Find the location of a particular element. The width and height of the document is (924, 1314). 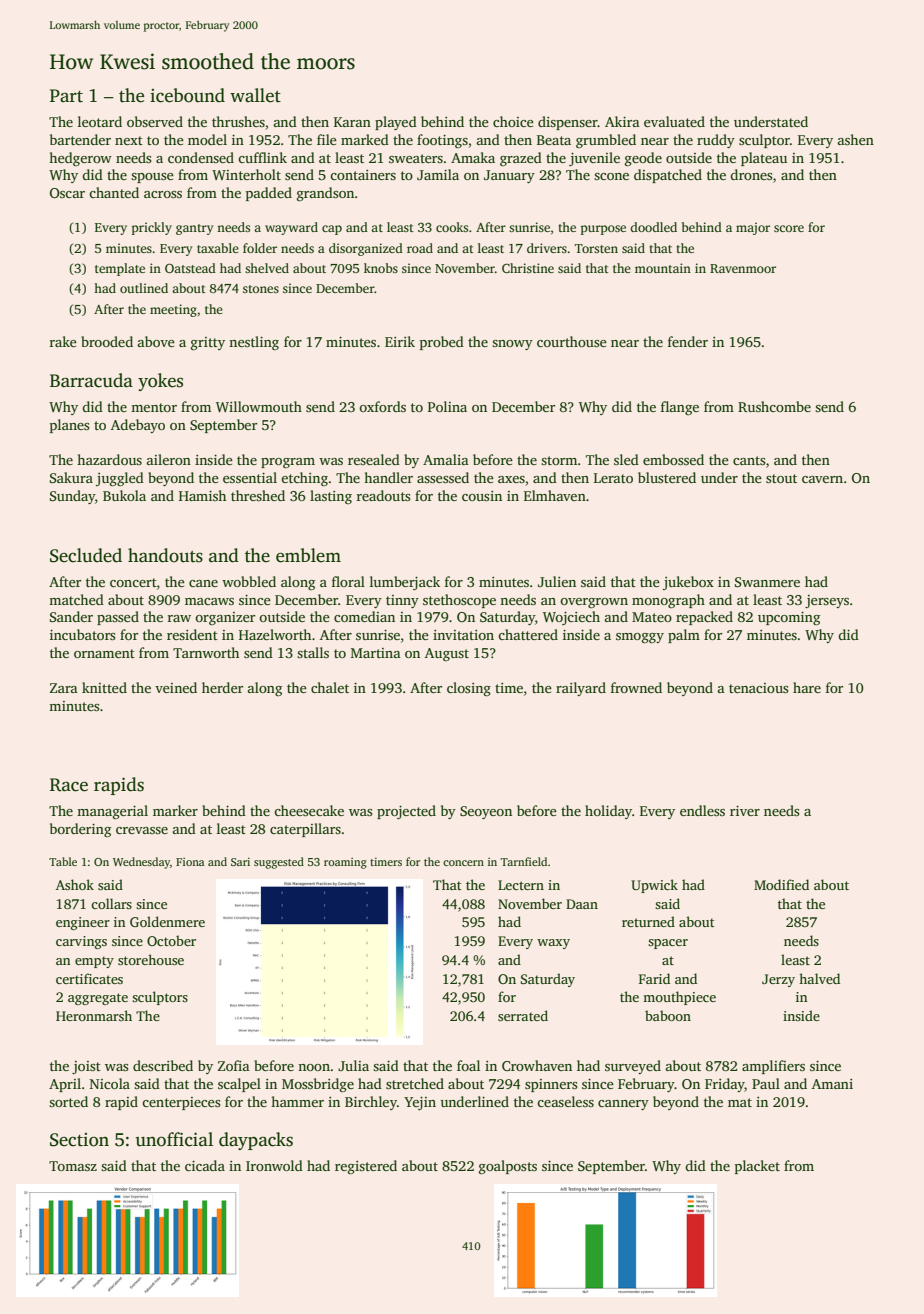

serrated is located at coordinates (523, 1015).
